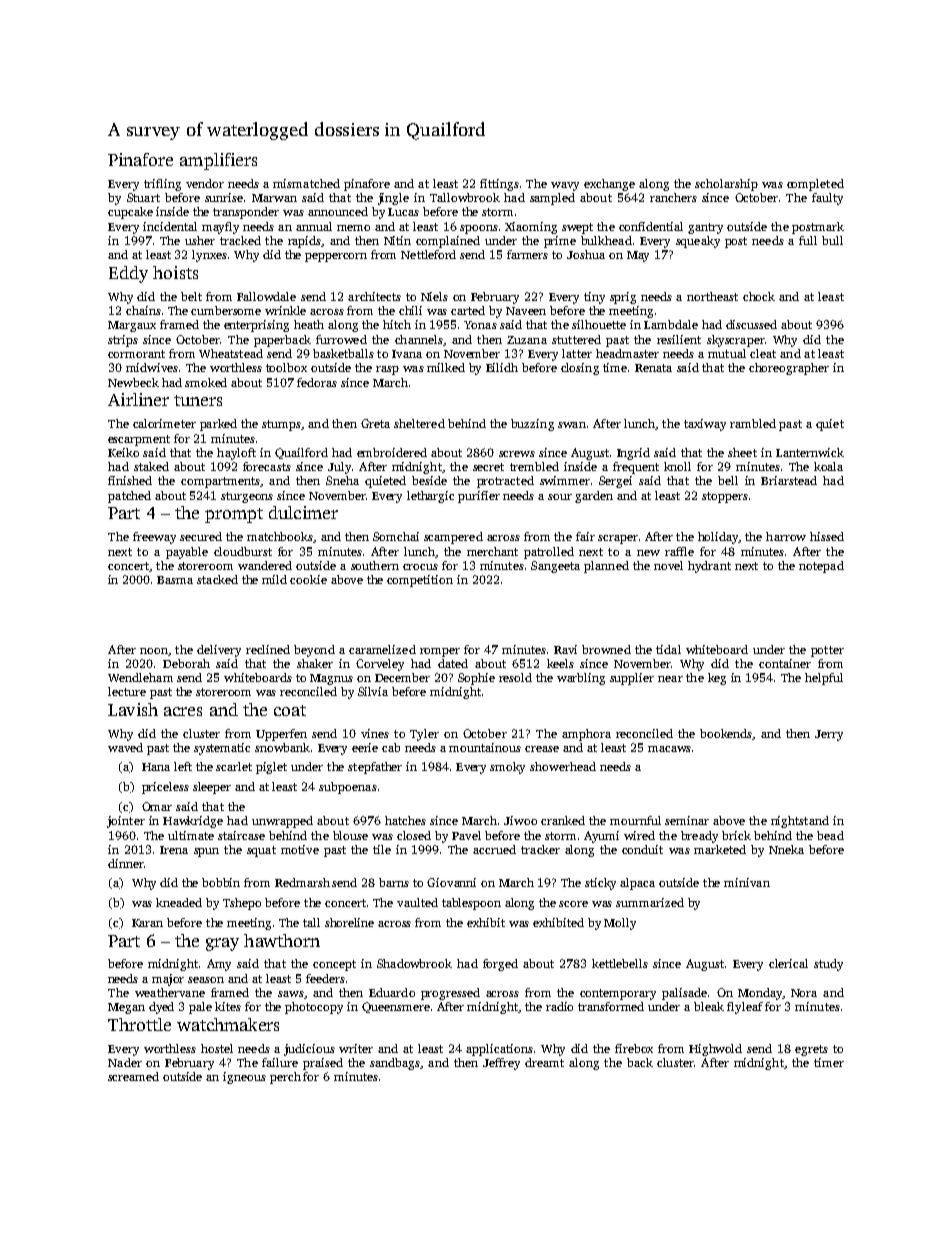  I want to click on sandbags, so click(395, 1064).
